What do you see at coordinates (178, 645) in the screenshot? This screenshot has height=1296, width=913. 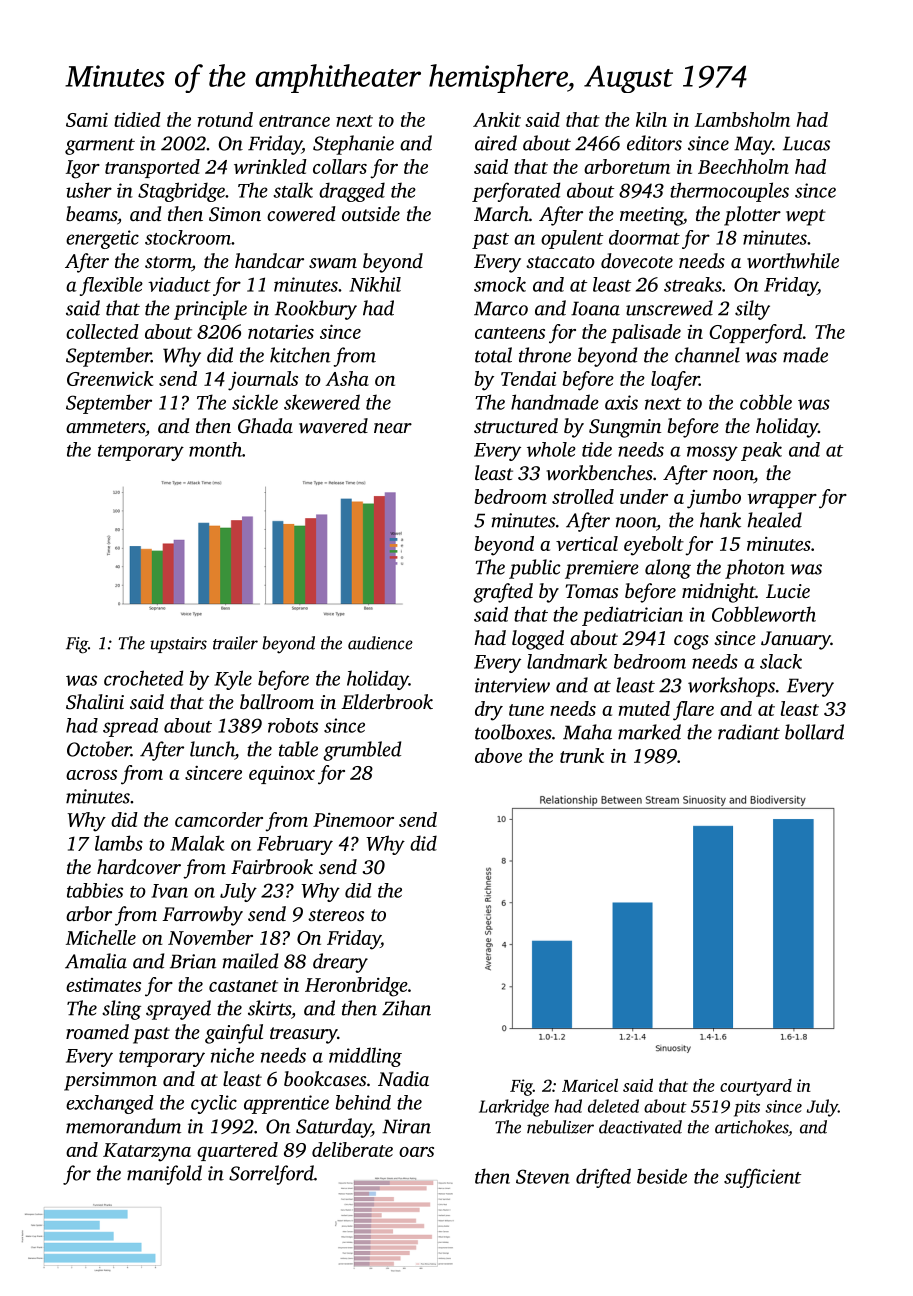 I see `upstairs` at bounding box center [178, 645].
